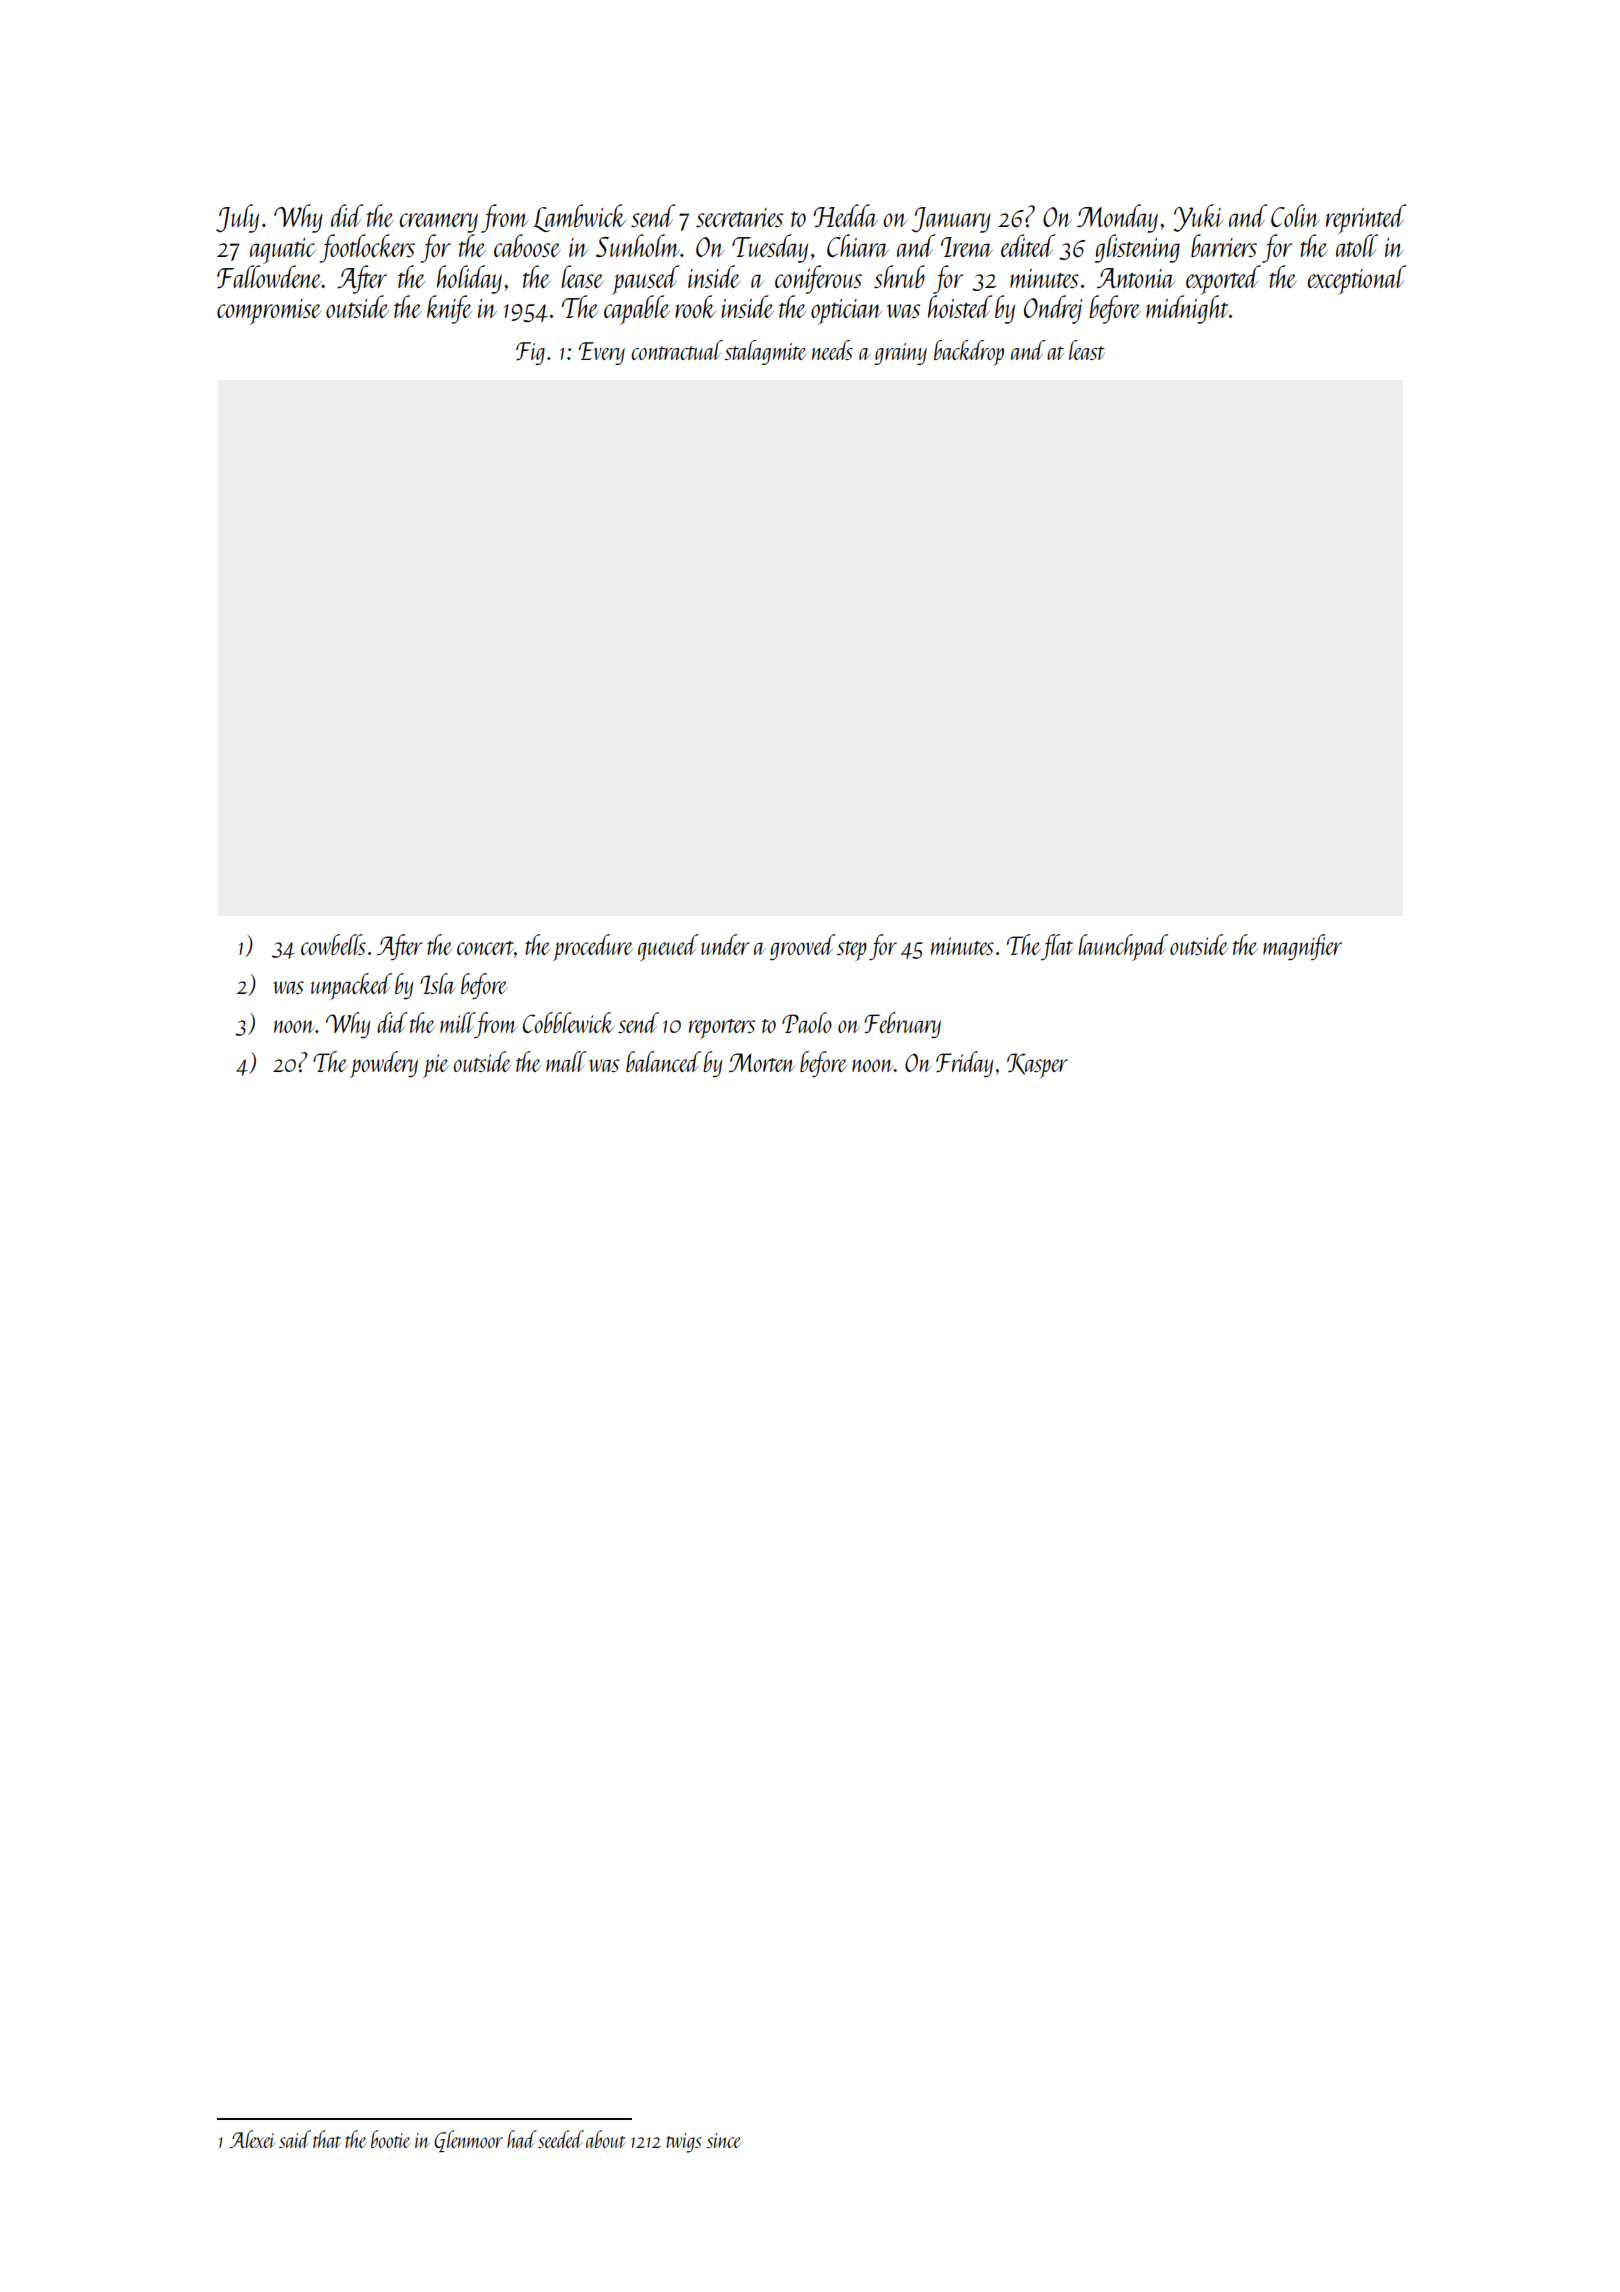 Image resolution: width=1620 pixels, height=2292 pixels. Describe the element at coordinates (684, 2143) in the document. I see `twigs` at that location.
